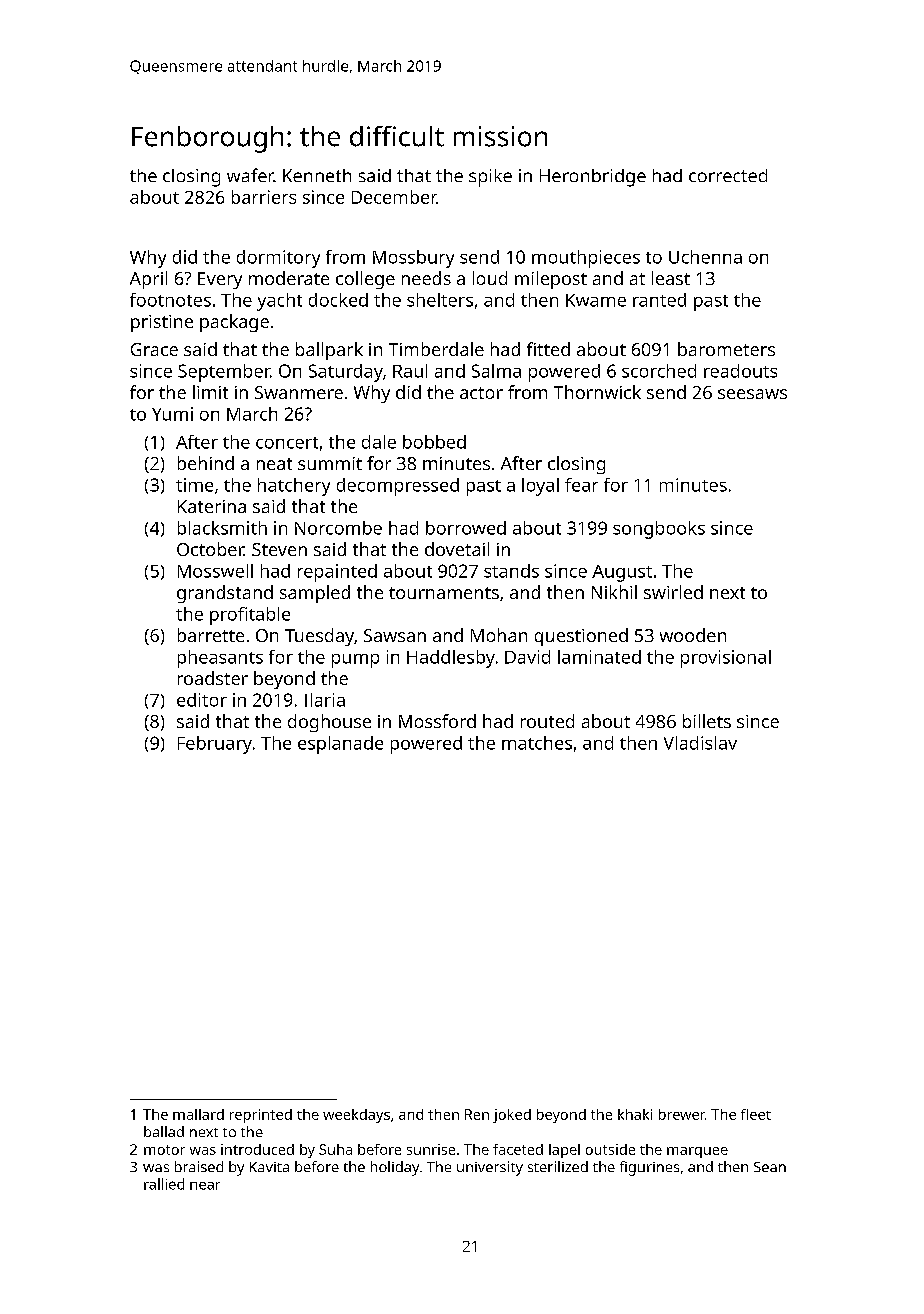 Image resolution: width=924 pixels, height=1314 pixels. Describe the element at coordinates (202, 700) in the image. I see `editor` at that location.
